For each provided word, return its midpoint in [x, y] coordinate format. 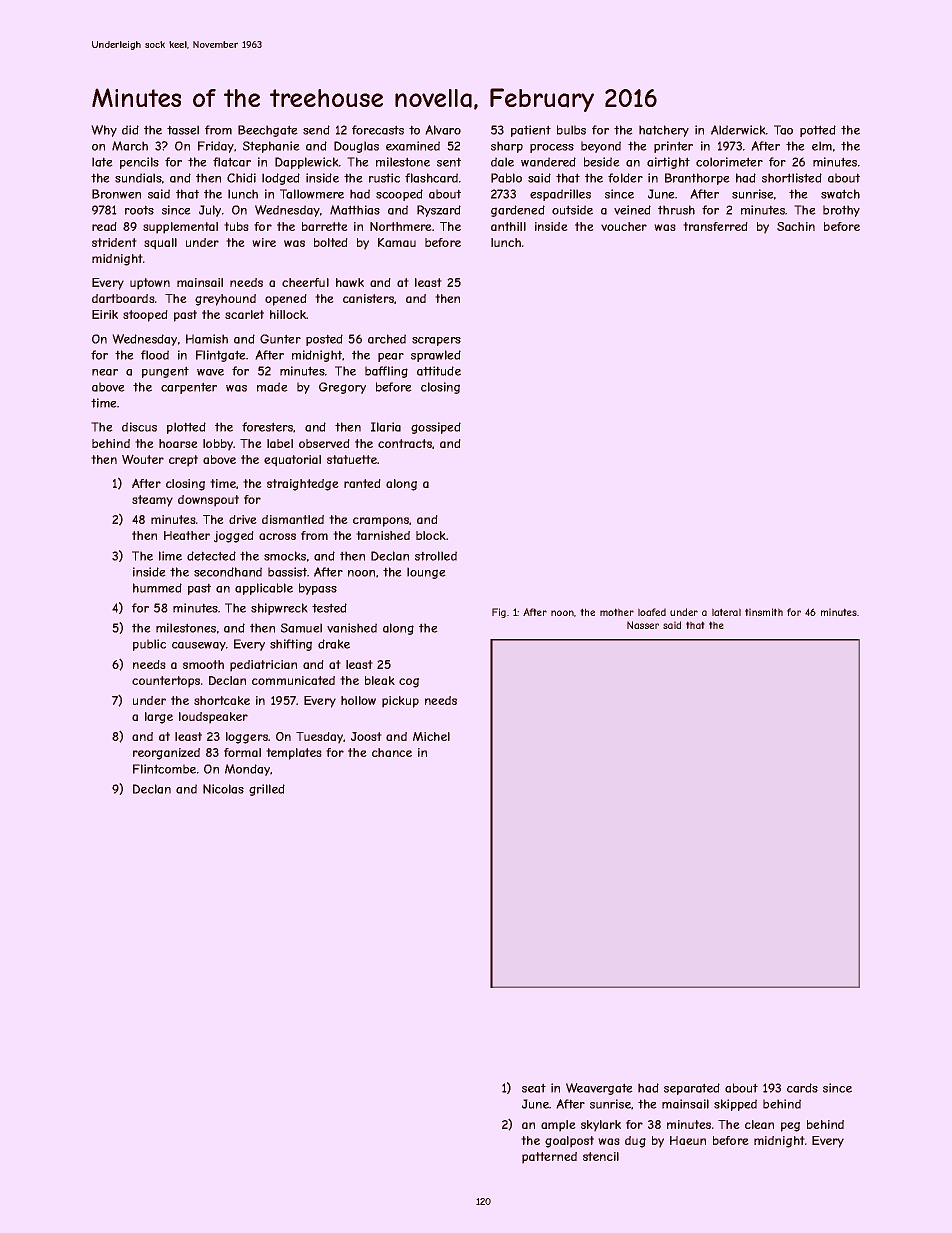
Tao [783, 130]
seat [534, 1088]
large [159, 718]
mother [617, 612]
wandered [548, 162]
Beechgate [268, 131]
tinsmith [764, 612]
